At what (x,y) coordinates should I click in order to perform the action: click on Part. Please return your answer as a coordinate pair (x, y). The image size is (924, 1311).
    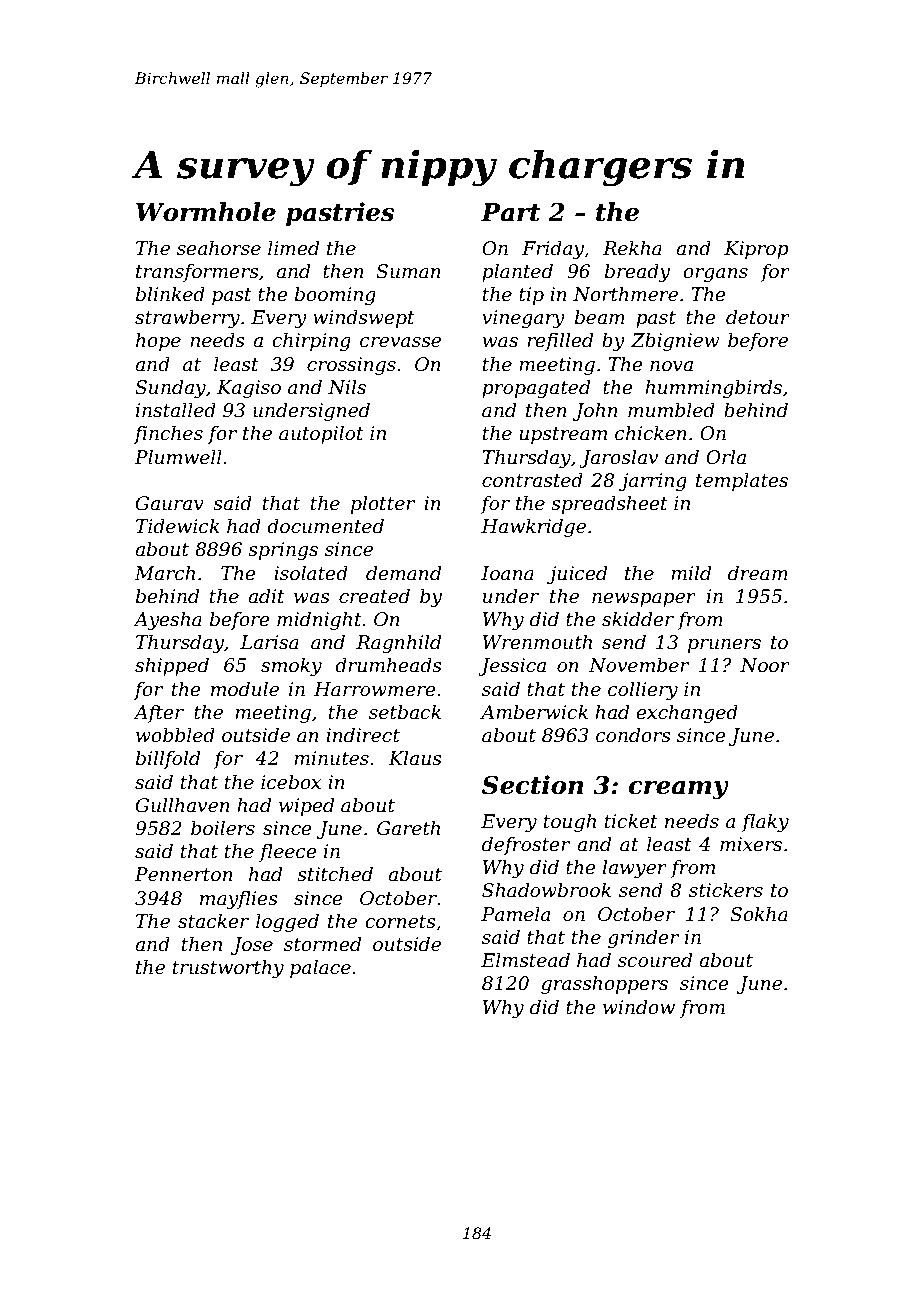
    Looking at the image, I should click on (510, 212).
